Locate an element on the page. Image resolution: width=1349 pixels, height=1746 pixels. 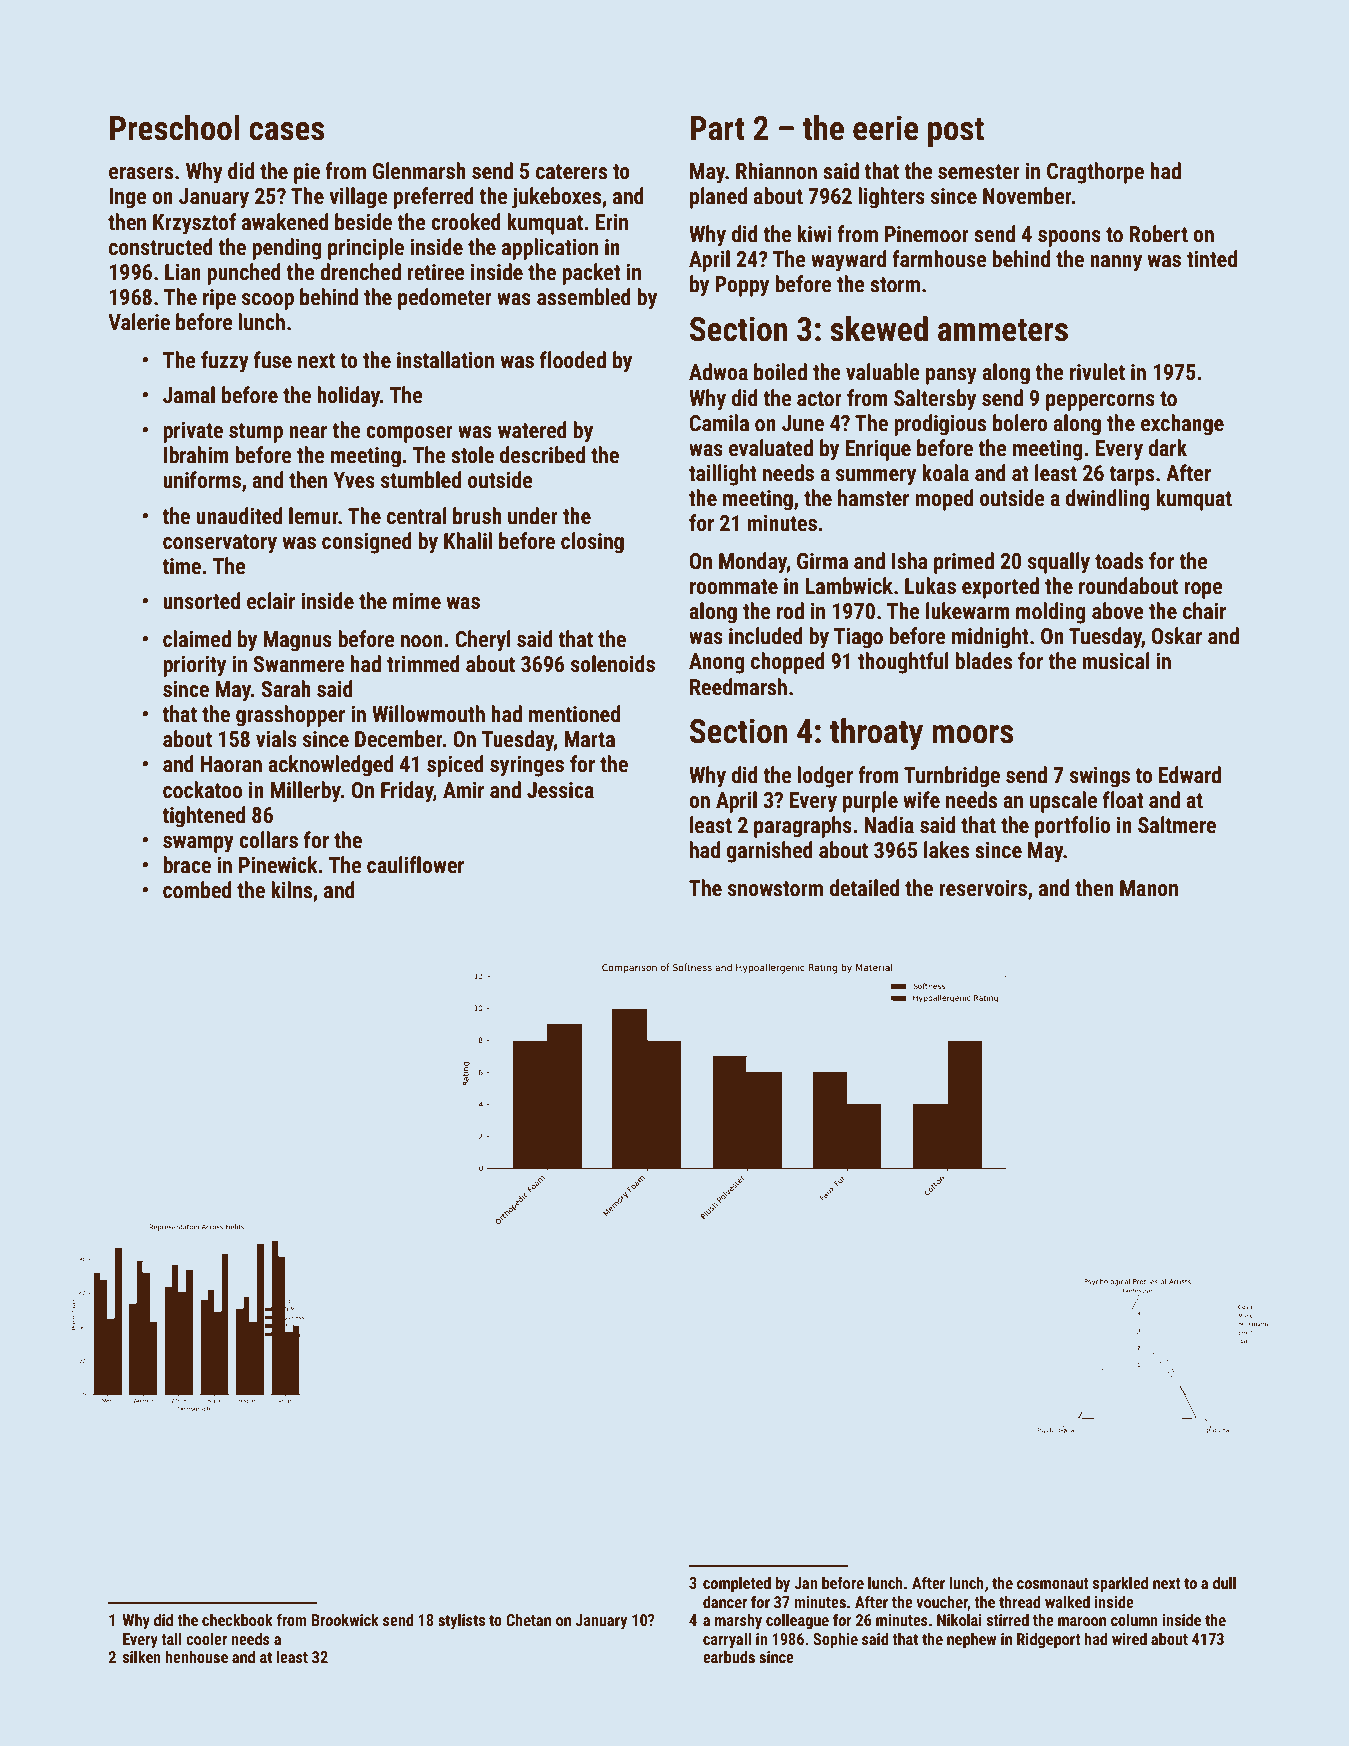
stylists is located at coordinates (461, 1621).
